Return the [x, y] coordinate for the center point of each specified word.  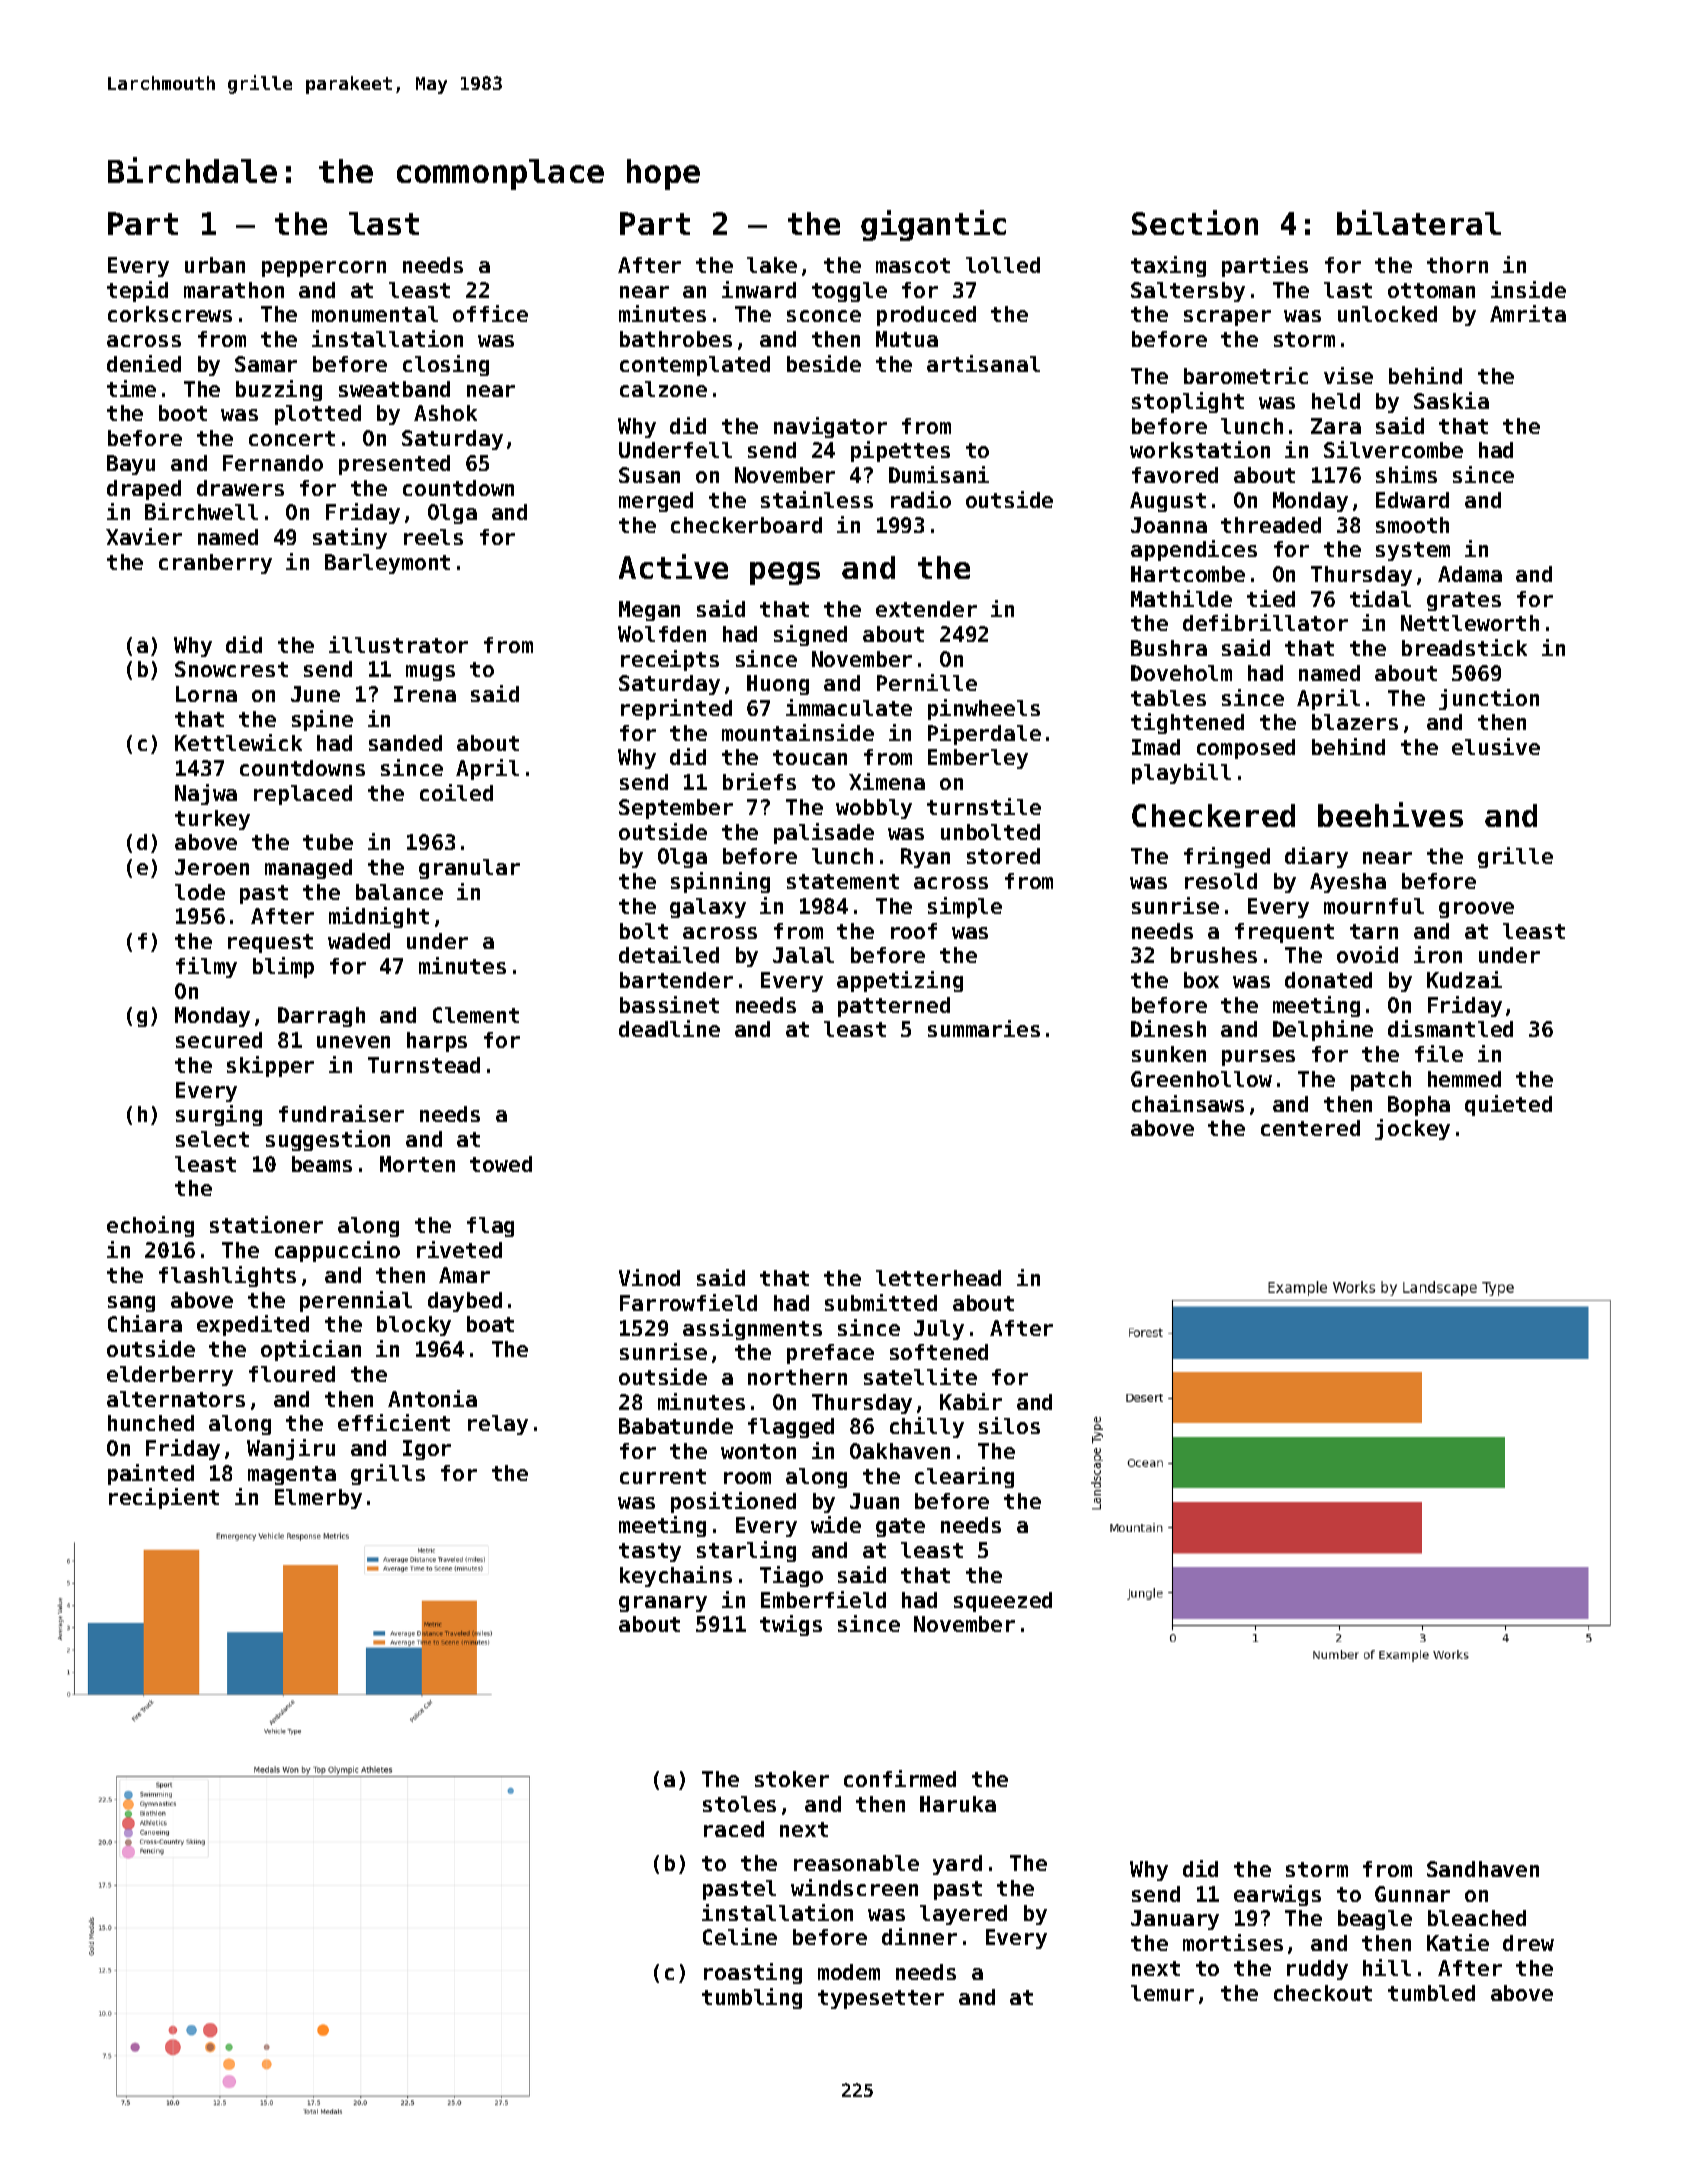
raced [734, 1829]
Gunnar [1412, 1894]
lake [772, 265]
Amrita [1528, 313]
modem [849, 1972]
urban [215, 265]
